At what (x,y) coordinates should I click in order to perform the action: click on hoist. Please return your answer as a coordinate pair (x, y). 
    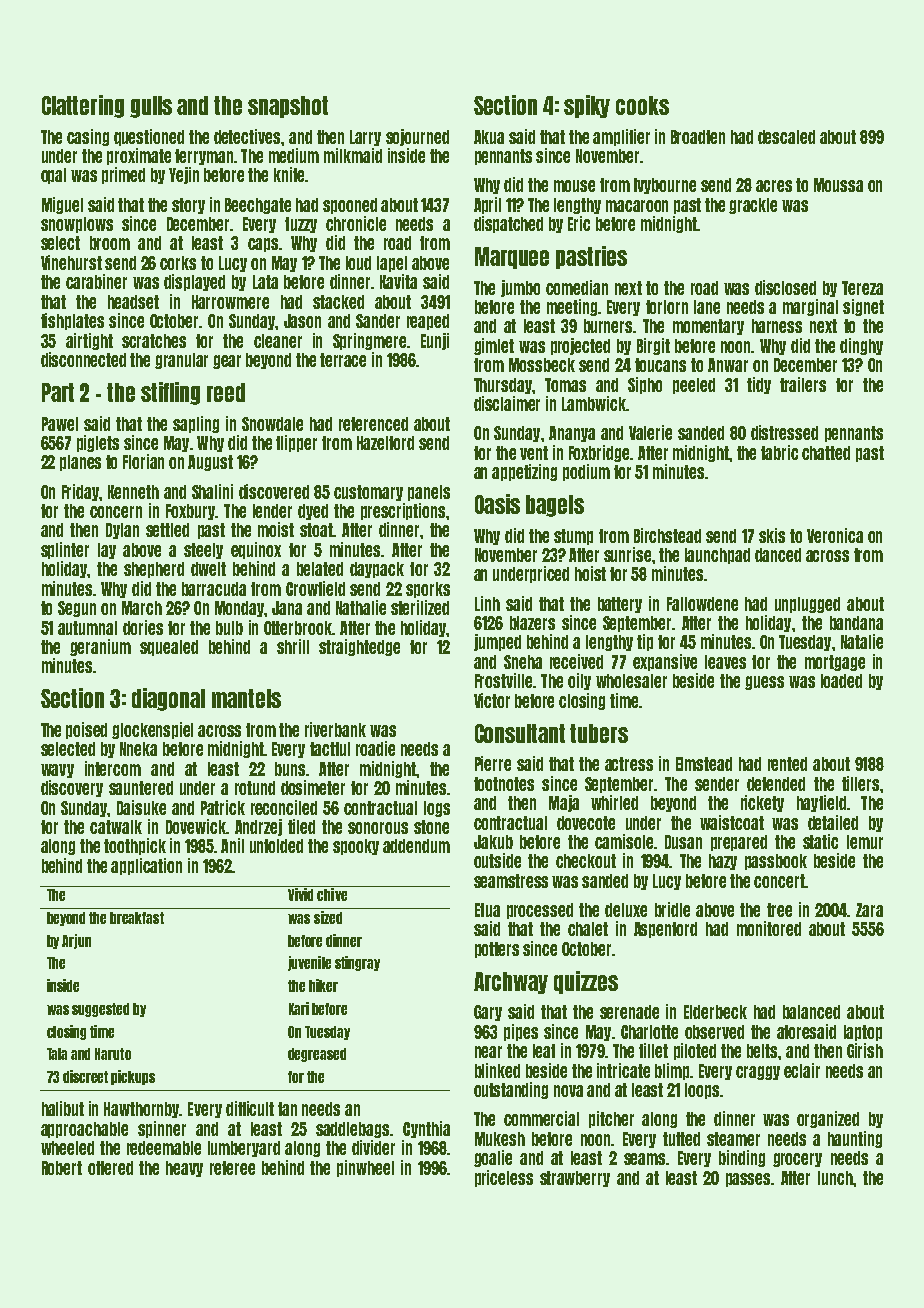
    Looking at the image, I should click on (590, 573).
